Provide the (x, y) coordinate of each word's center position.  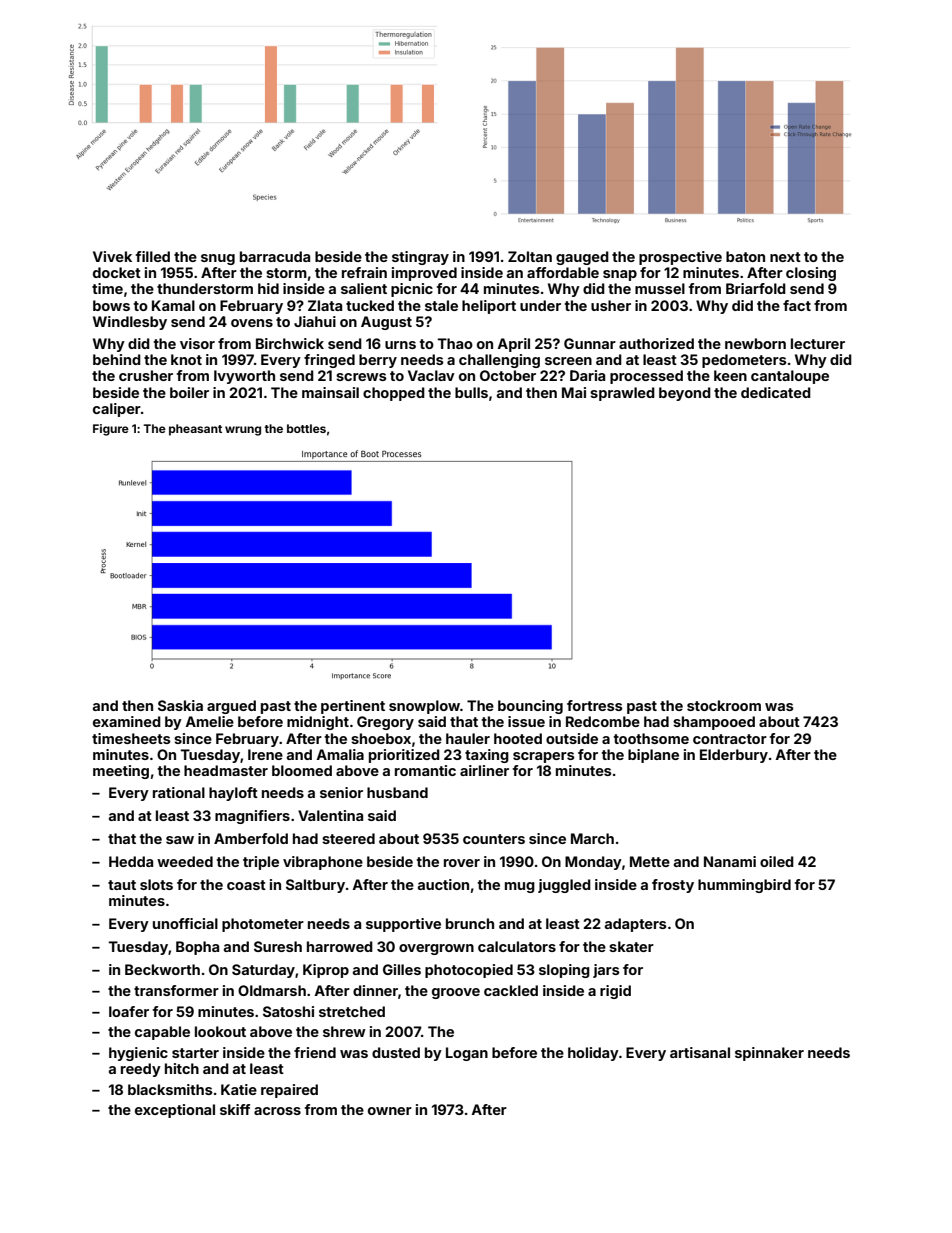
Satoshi (288, 1011)
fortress (595, 705)
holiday (593, 1054)
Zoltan (530, 256)
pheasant (195, 430)
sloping (564, 971)
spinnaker (769, 1054)
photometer (263, 925)
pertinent (353, 707)
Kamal (173, 305)
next (785, 257)
